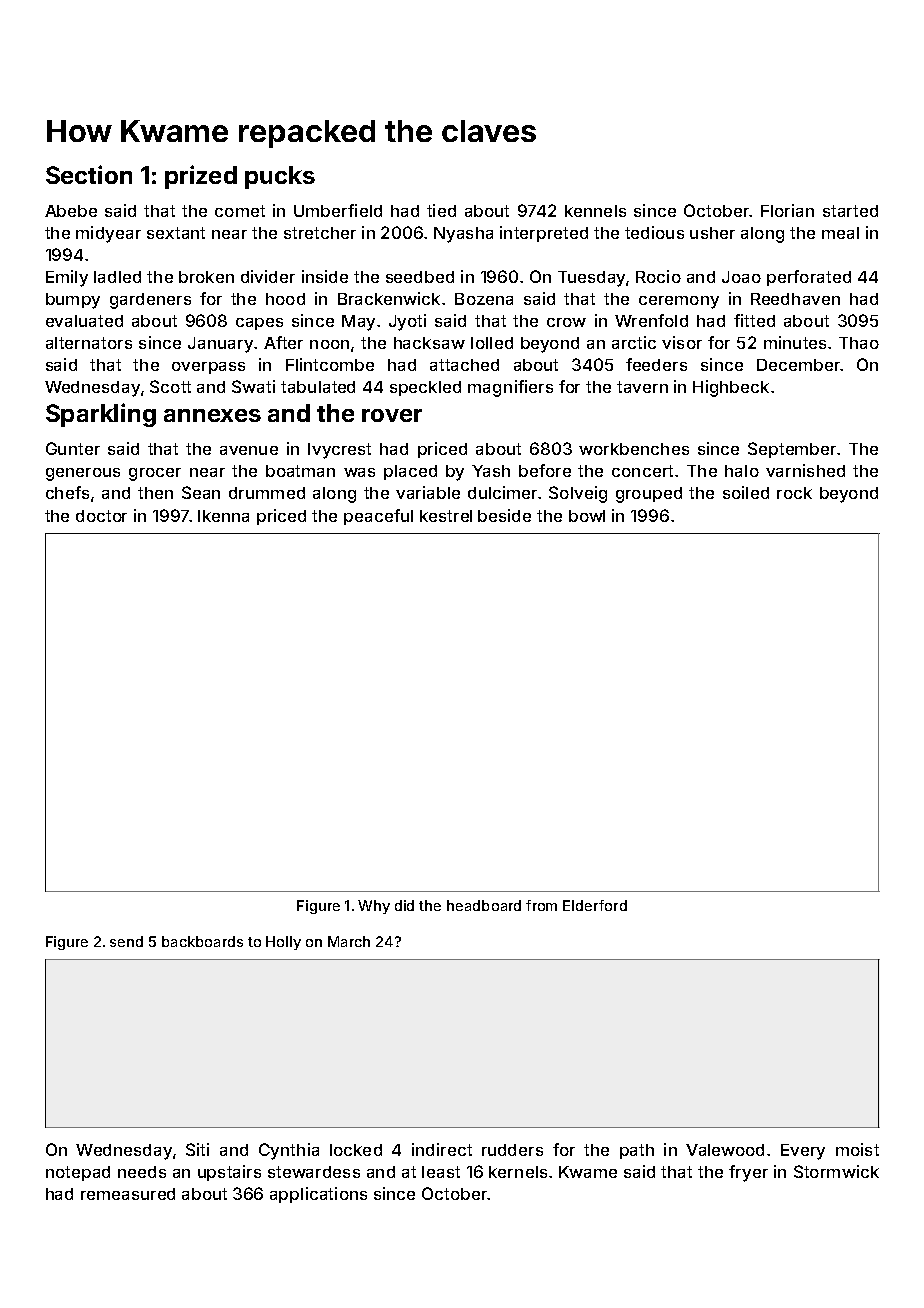  What do you see at coordinates (787, 210) in the screenshot?
I see `Florian` at bounding box center [787, 210].
